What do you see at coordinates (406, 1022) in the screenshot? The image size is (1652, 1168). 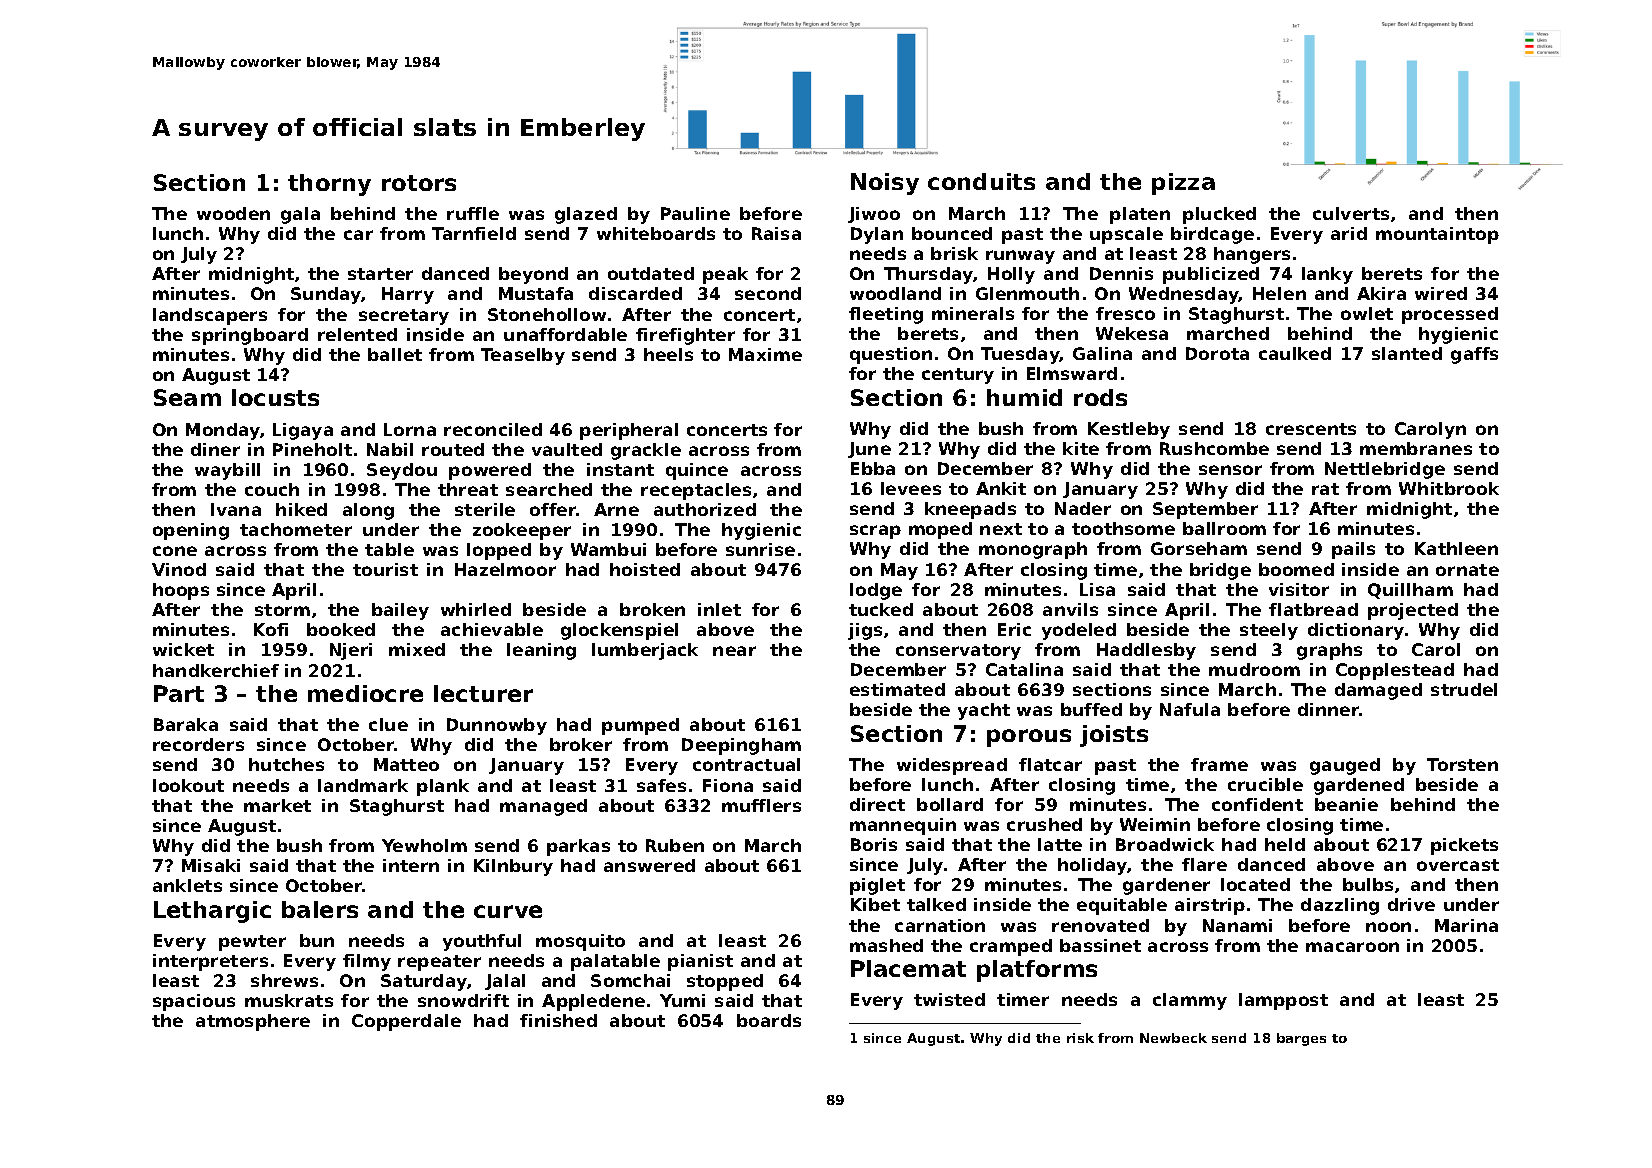 I see `Copperdale` at bounding box center [406, 1022].
